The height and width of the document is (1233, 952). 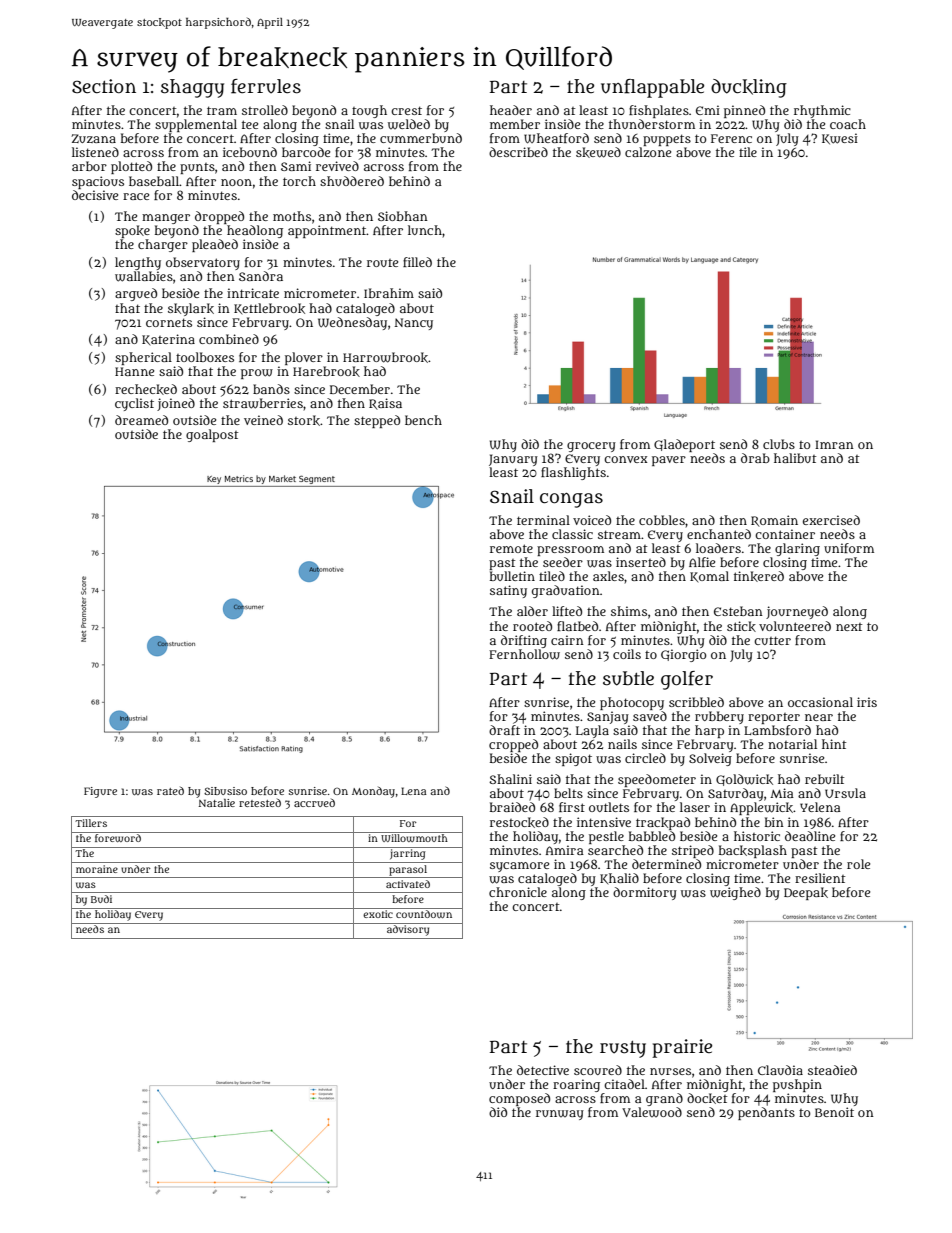 What do you see at coordinates (780, 1070) in the document?
I see `Claudia` at bounding box center [780, 1070].
